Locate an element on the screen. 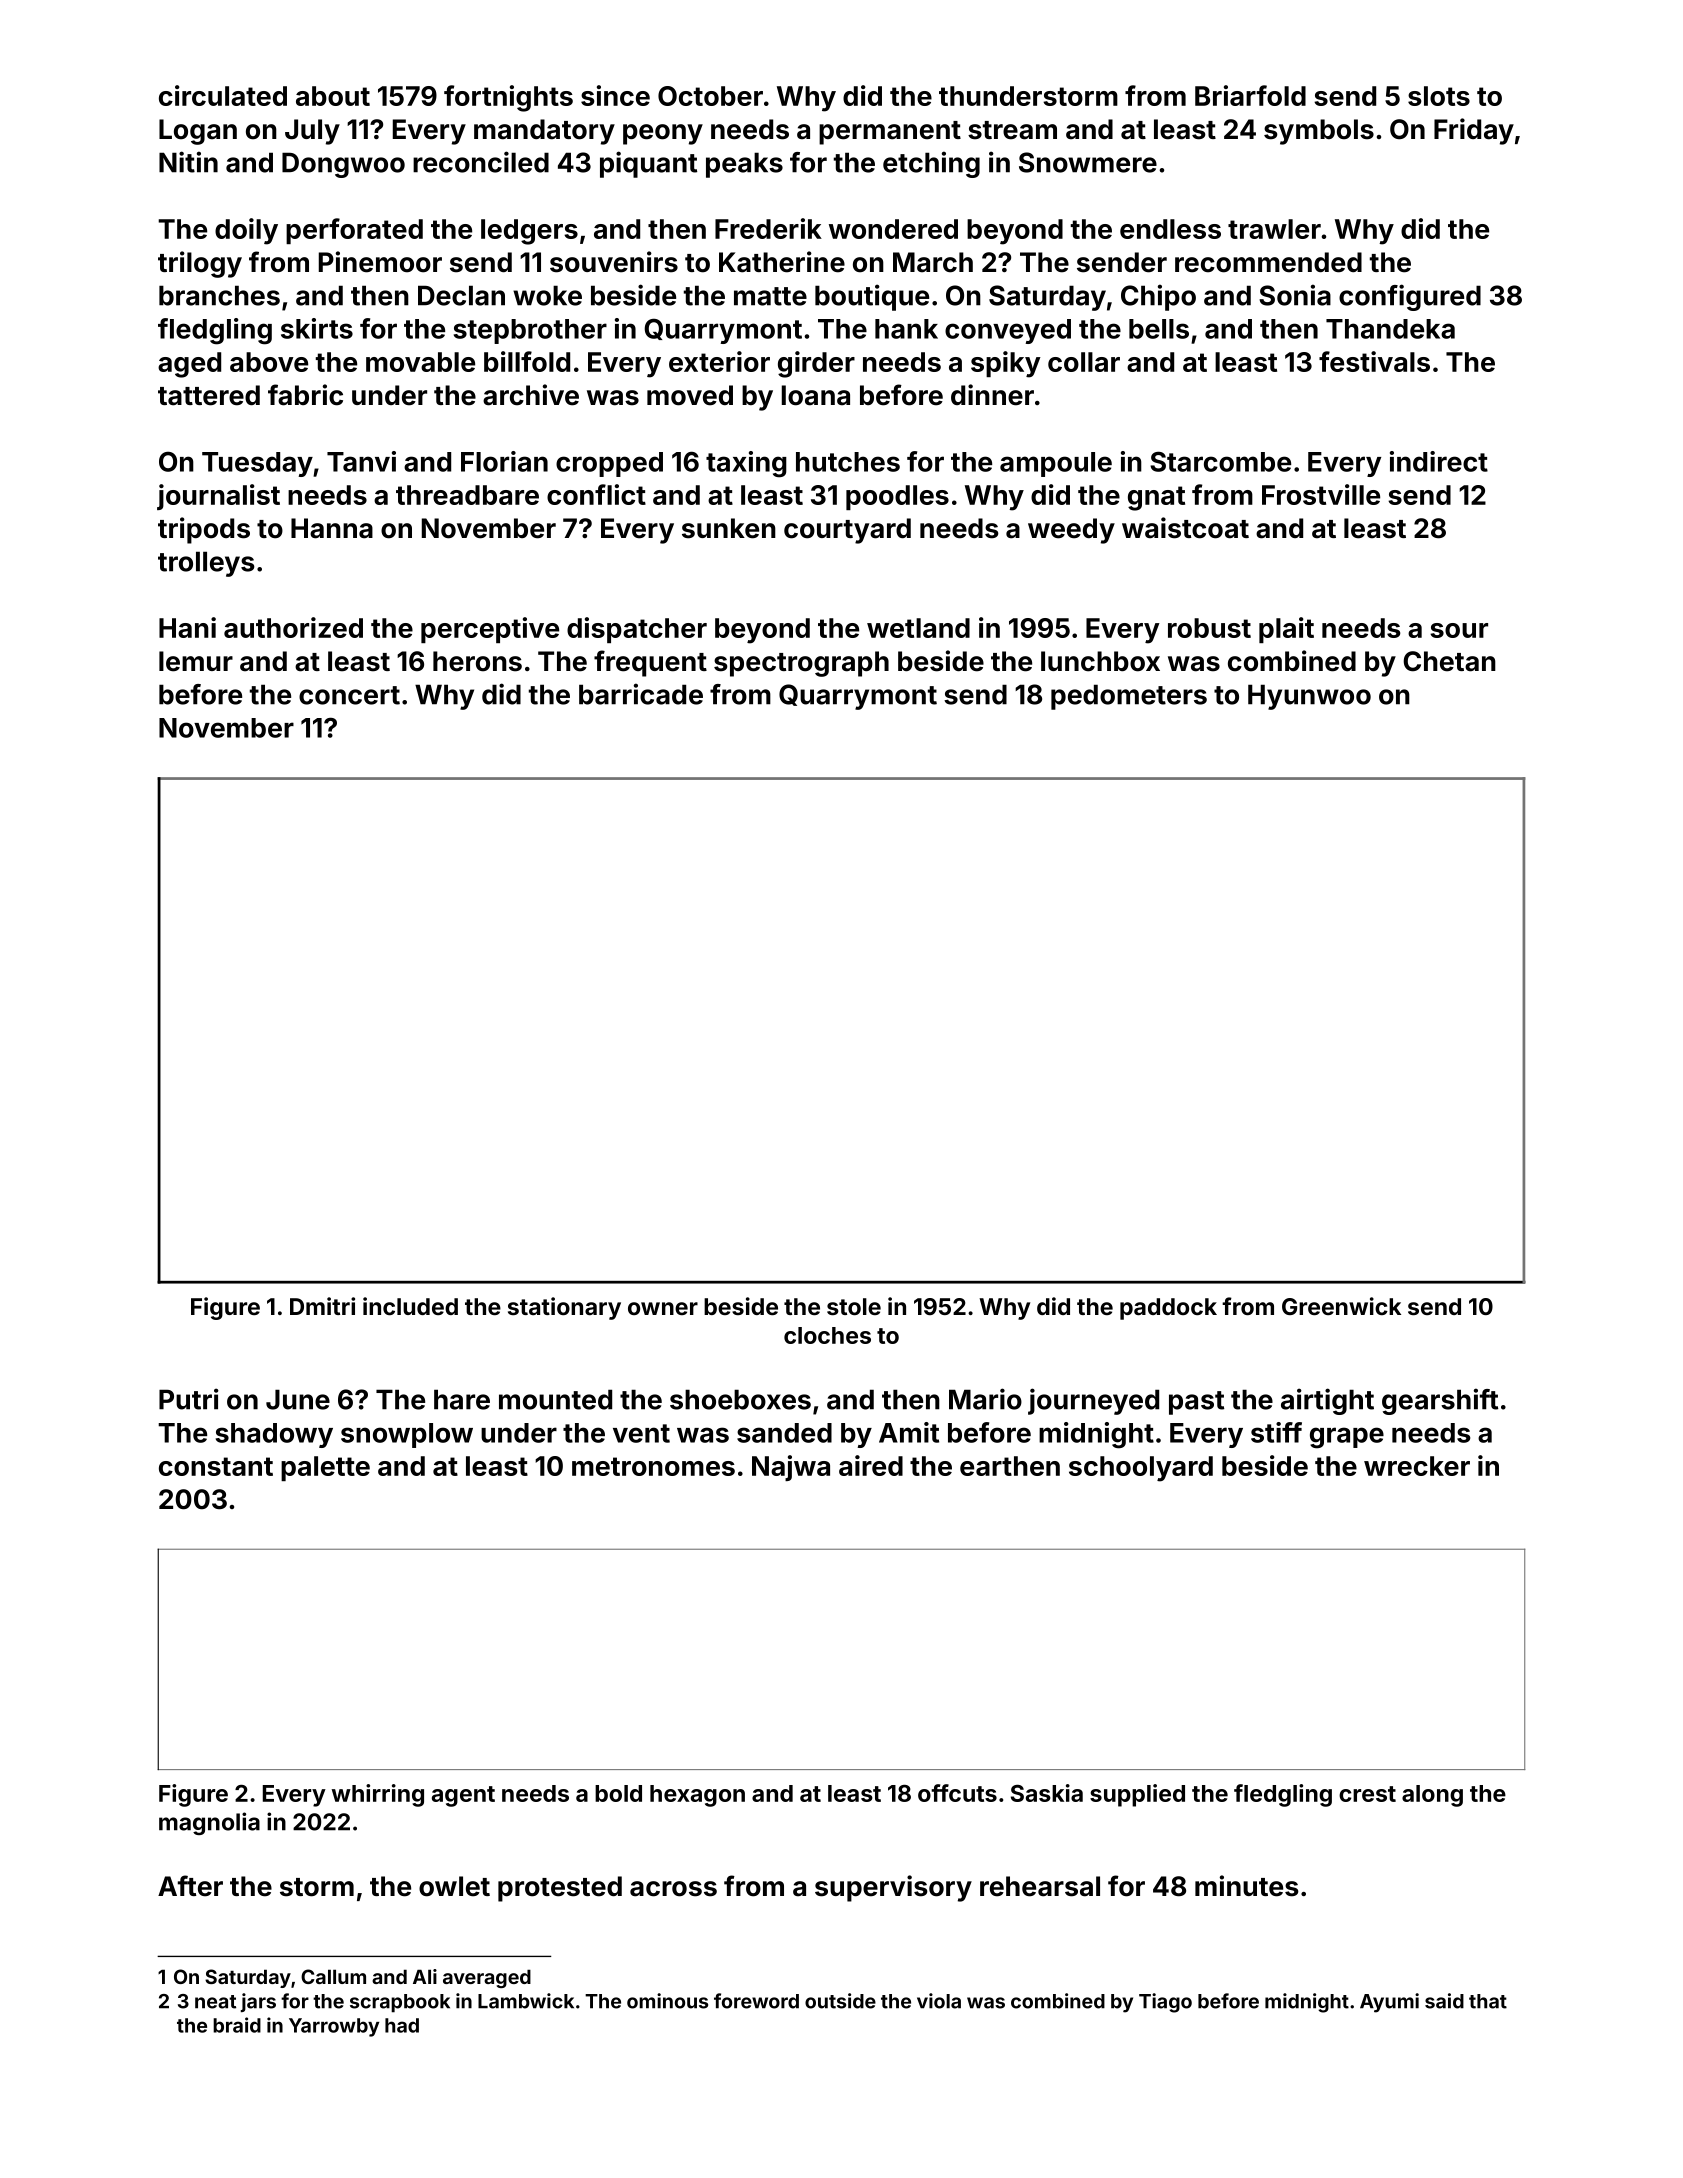  along is located at coordinates (1432, 1796).
